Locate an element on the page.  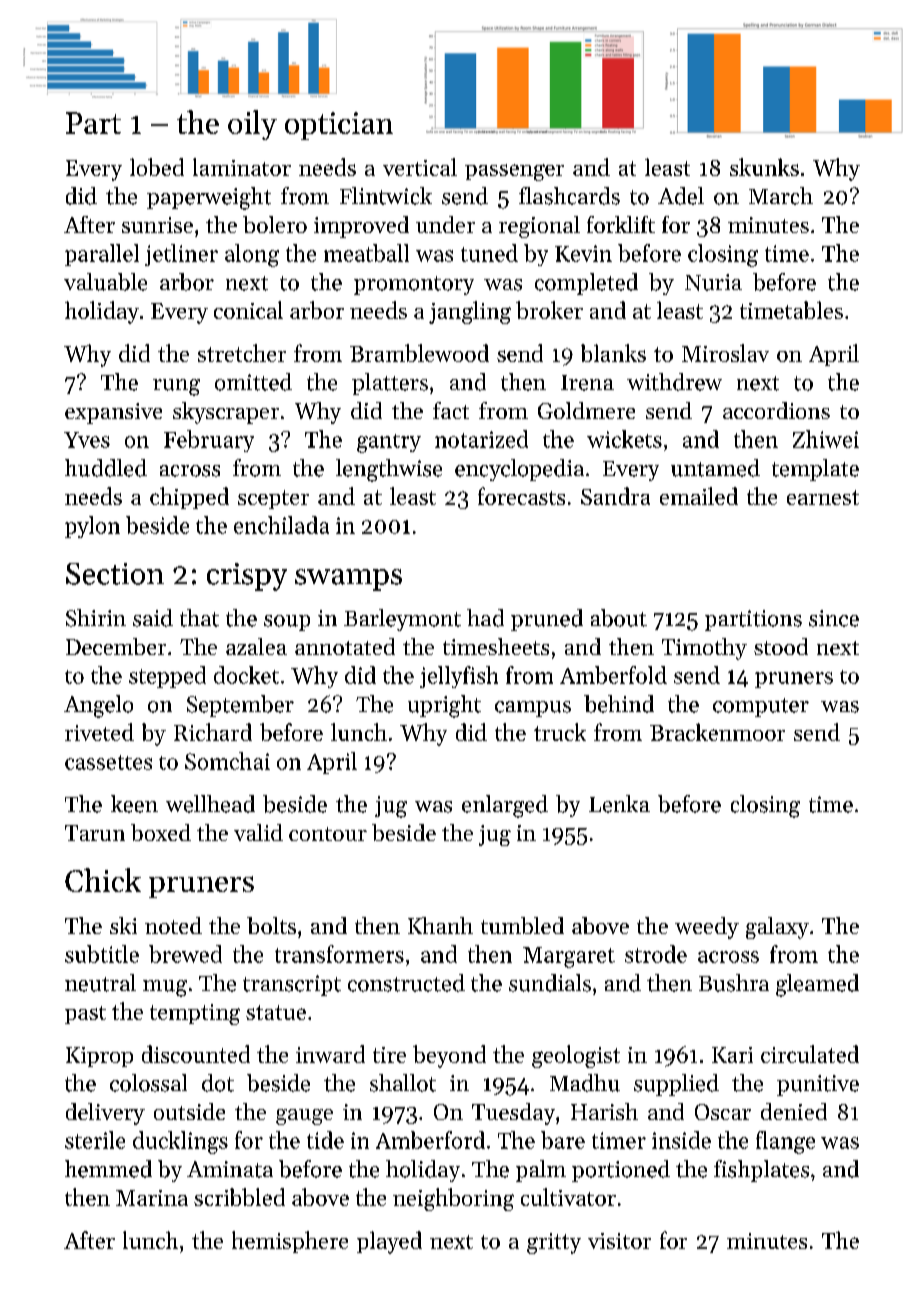
neighboring is located at coordinates (453, 1199).
